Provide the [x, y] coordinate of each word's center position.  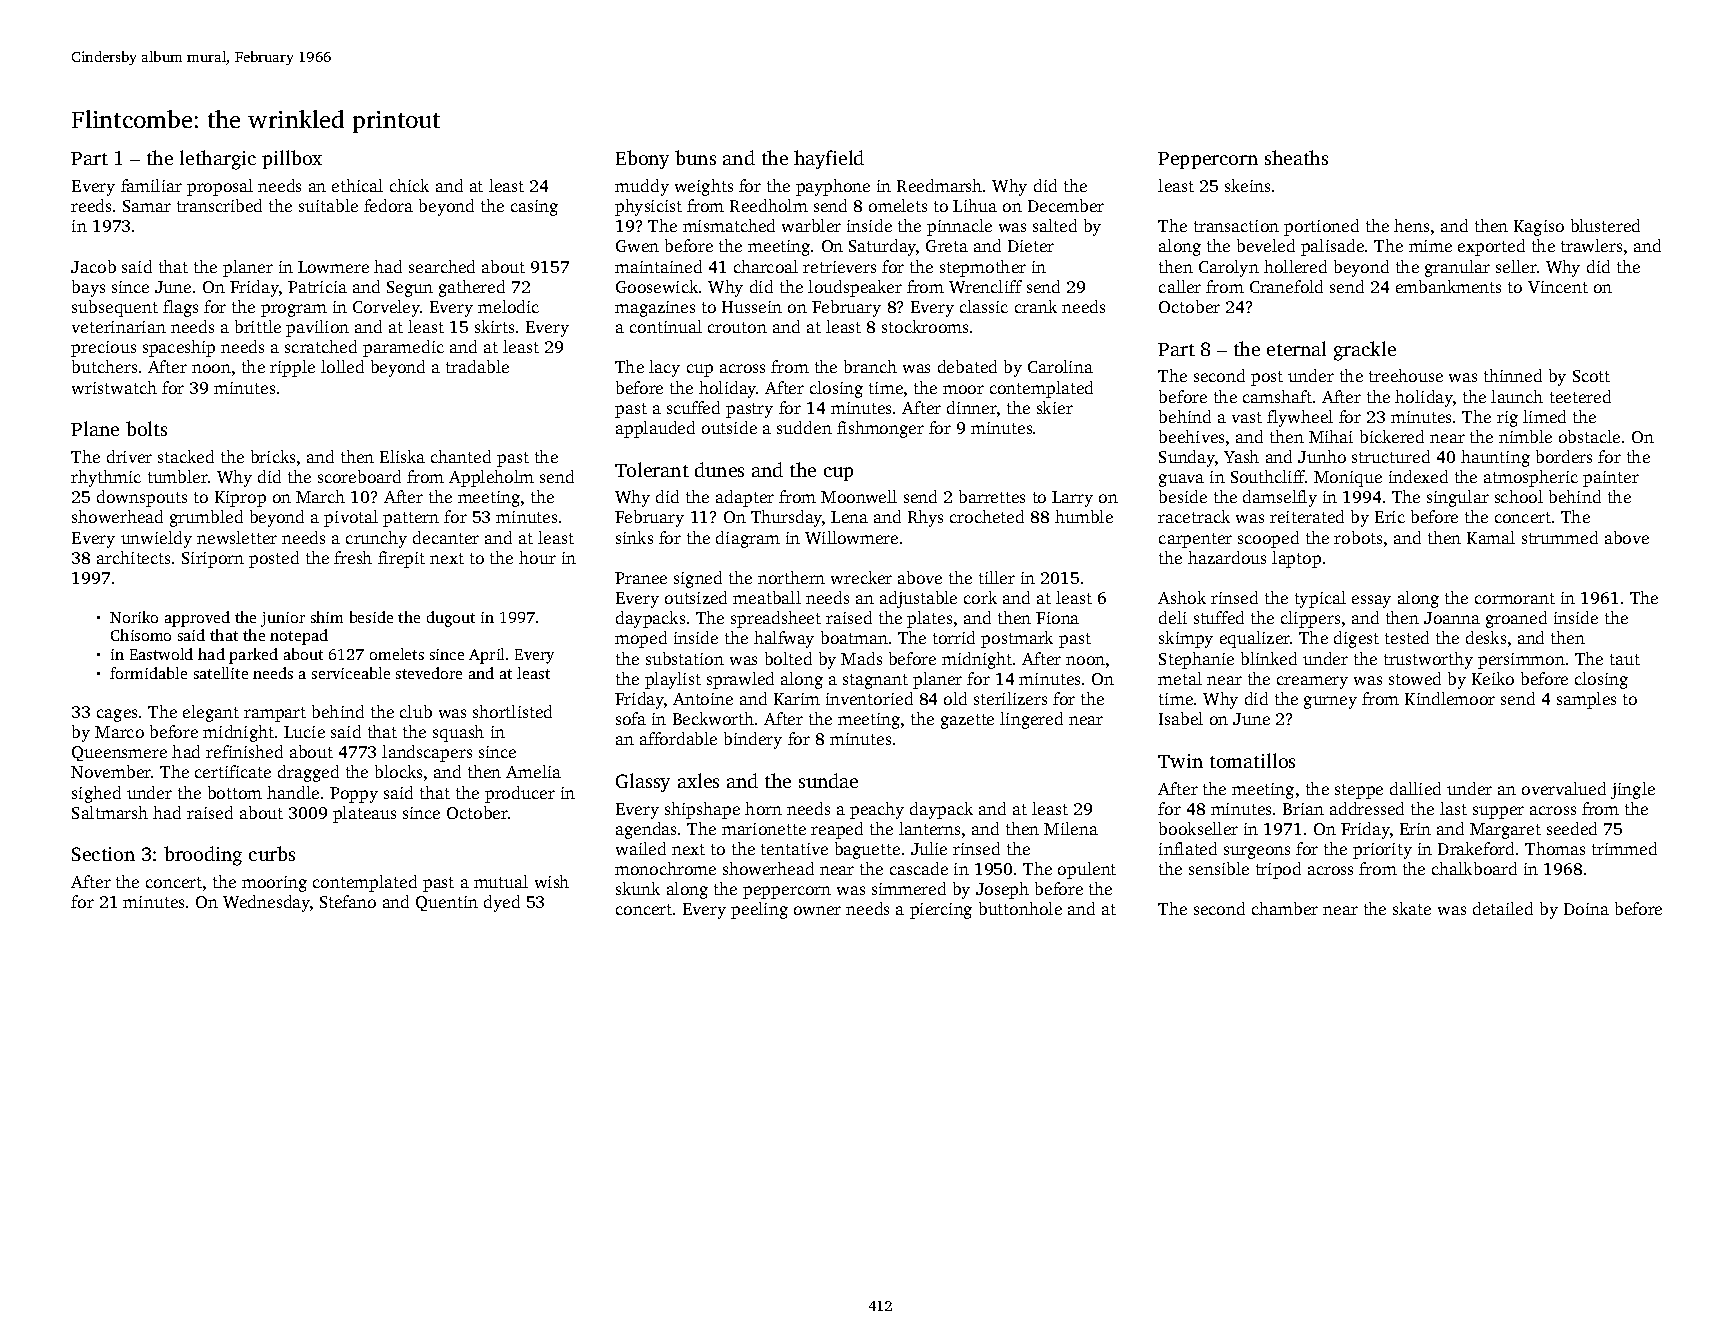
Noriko [134, 617]
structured [1391, 456]
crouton [737, 327]
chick [409, 185]
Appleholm [491, 478]
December [1066, 205]
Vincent [1558, 287]
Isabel [1181, 718]
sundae [828, 780]
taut [1625, 659]
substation [685, 658]
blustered [1605, 225]
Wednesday [266, 903]
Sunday [1187, 458]
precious [103, 349]
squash [458, 733]
